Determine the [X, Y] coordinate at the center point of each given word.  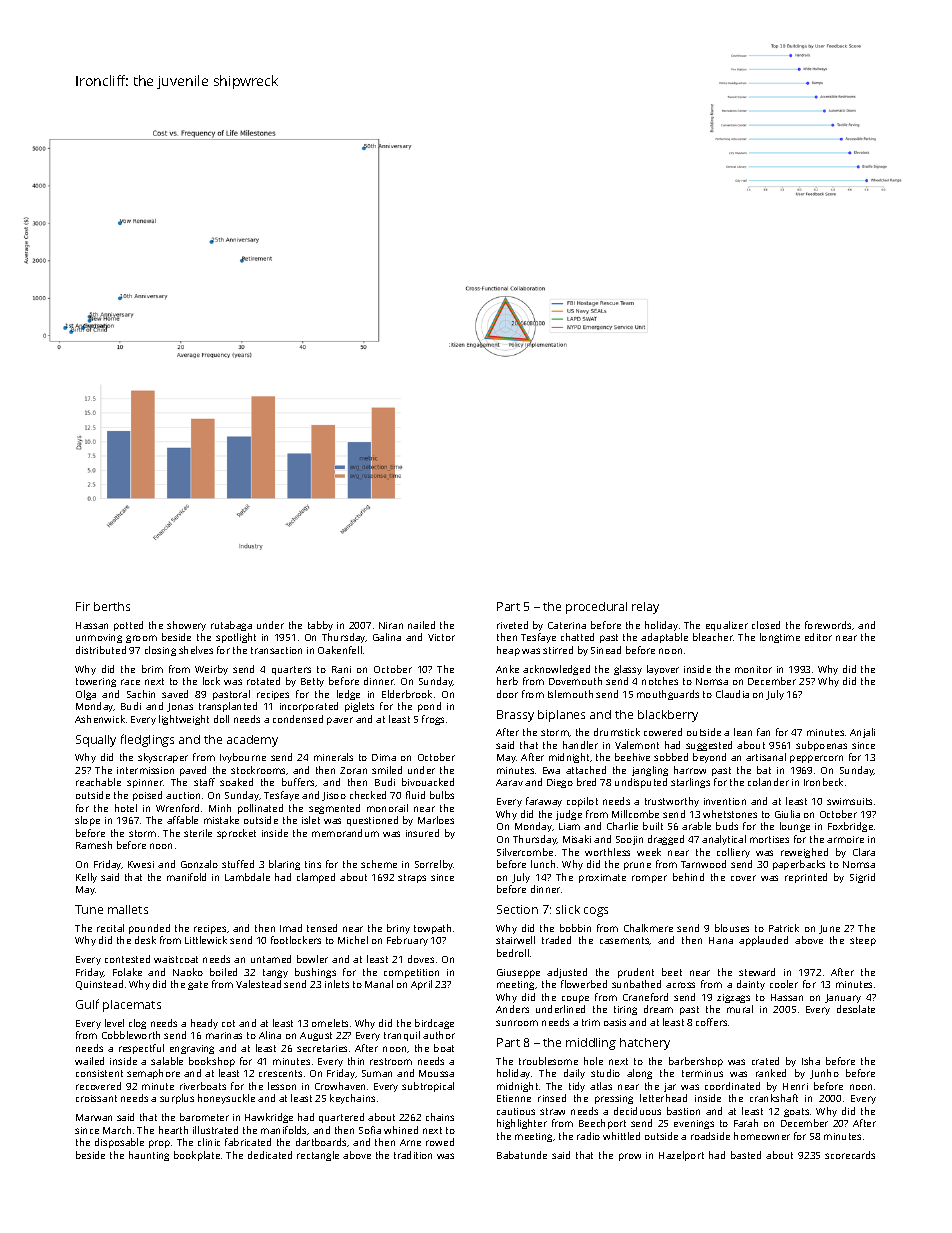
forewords [828, 625]
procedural [596, 608]
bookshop [212, 1062]
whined [401, 1130]
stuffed [238, 864]
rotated [263, 681]
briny [398, 929]
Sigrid [862, 878]
